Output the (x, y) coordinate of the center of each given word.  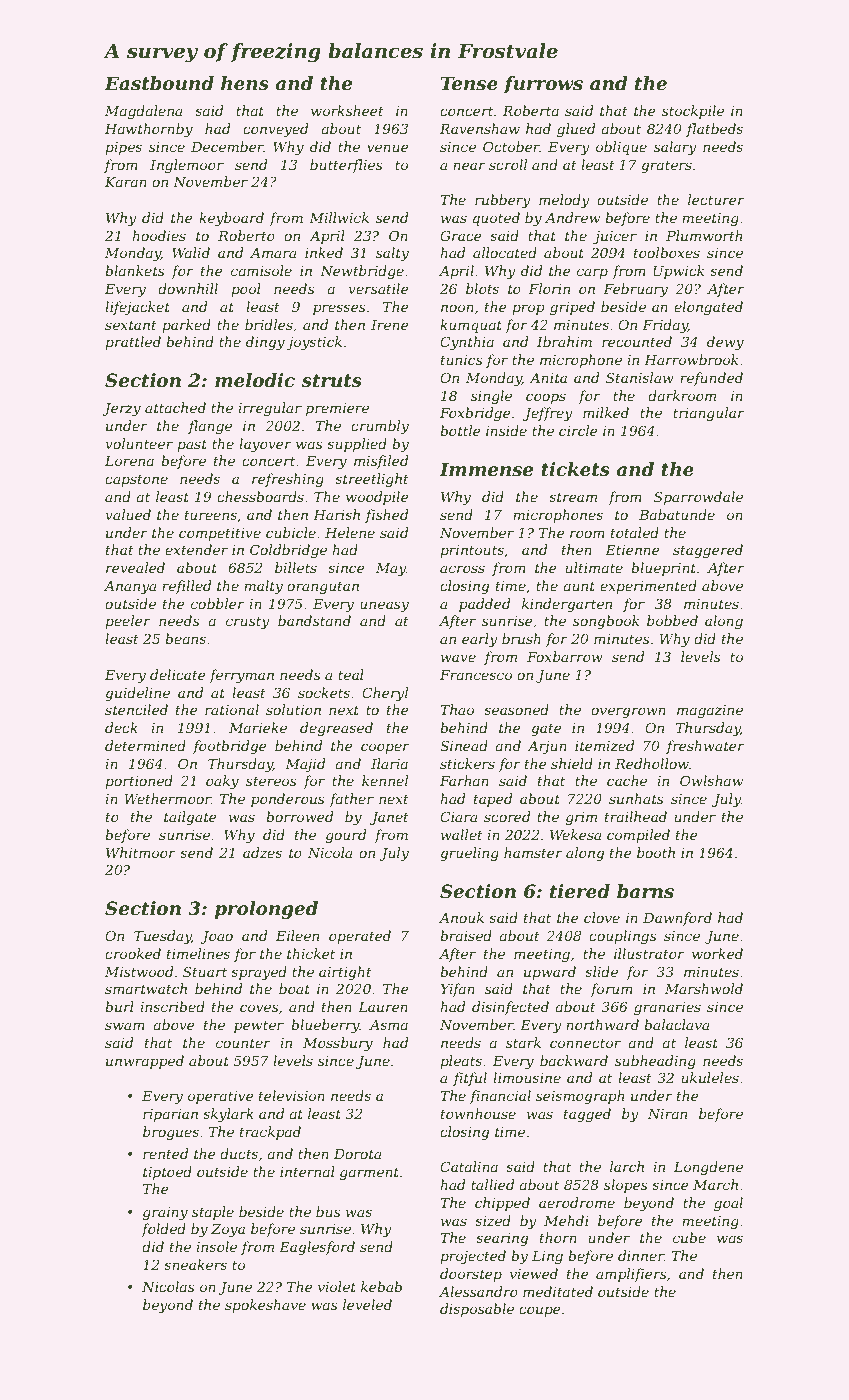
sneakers (195, 1264)
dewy (725, 343)
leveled (367, 1304)
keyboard (231, 219)
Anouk (461, 917)
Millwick (339, 217)
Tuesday (163, 937)
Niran (667, 1114)
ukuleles (710, 1077)
